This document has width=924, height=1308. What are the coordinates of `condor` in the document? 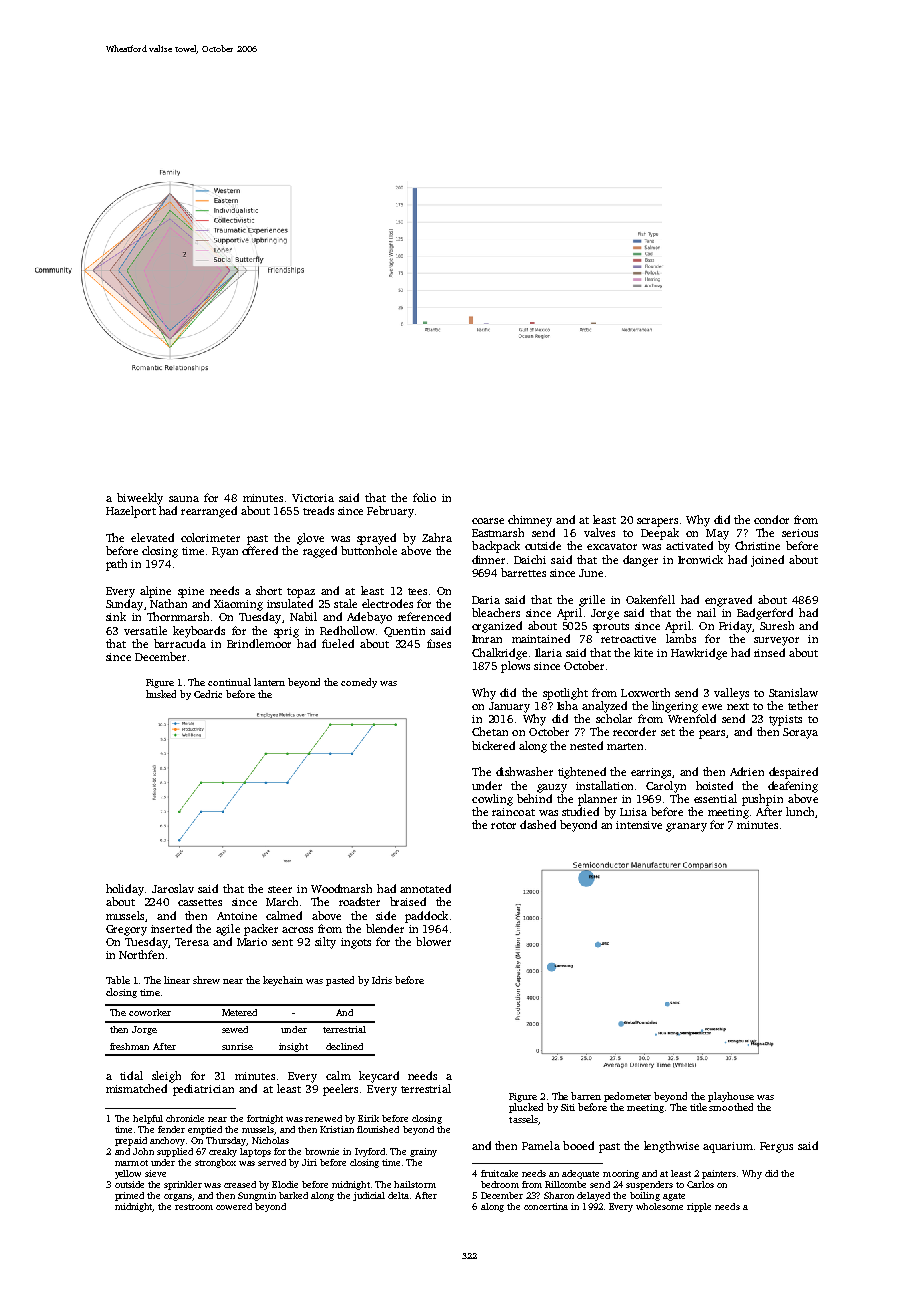 It's located at (771, 519).
